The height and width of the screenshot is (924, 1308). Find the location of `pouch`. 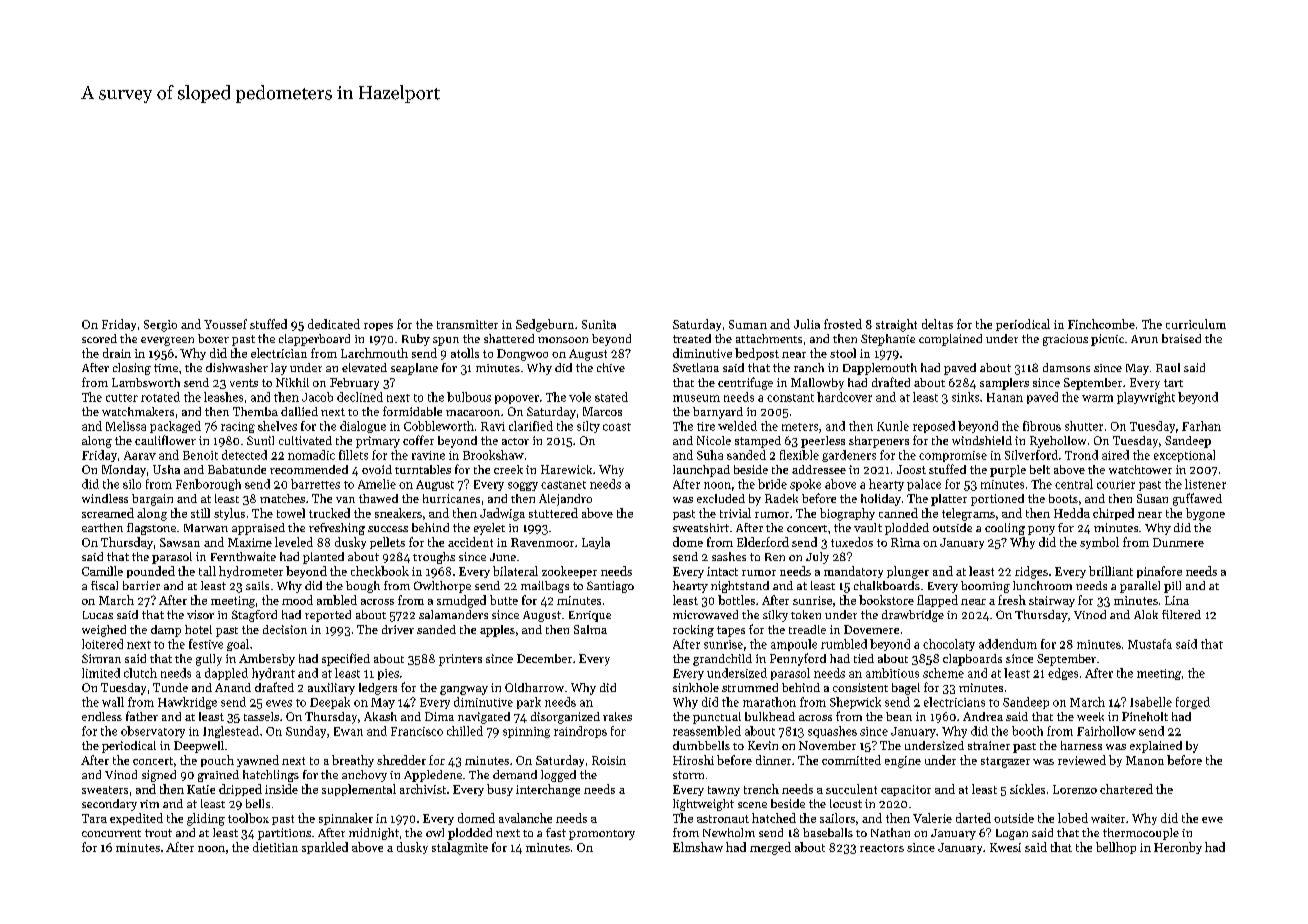

pouch is located at coordinates (217, 761).
